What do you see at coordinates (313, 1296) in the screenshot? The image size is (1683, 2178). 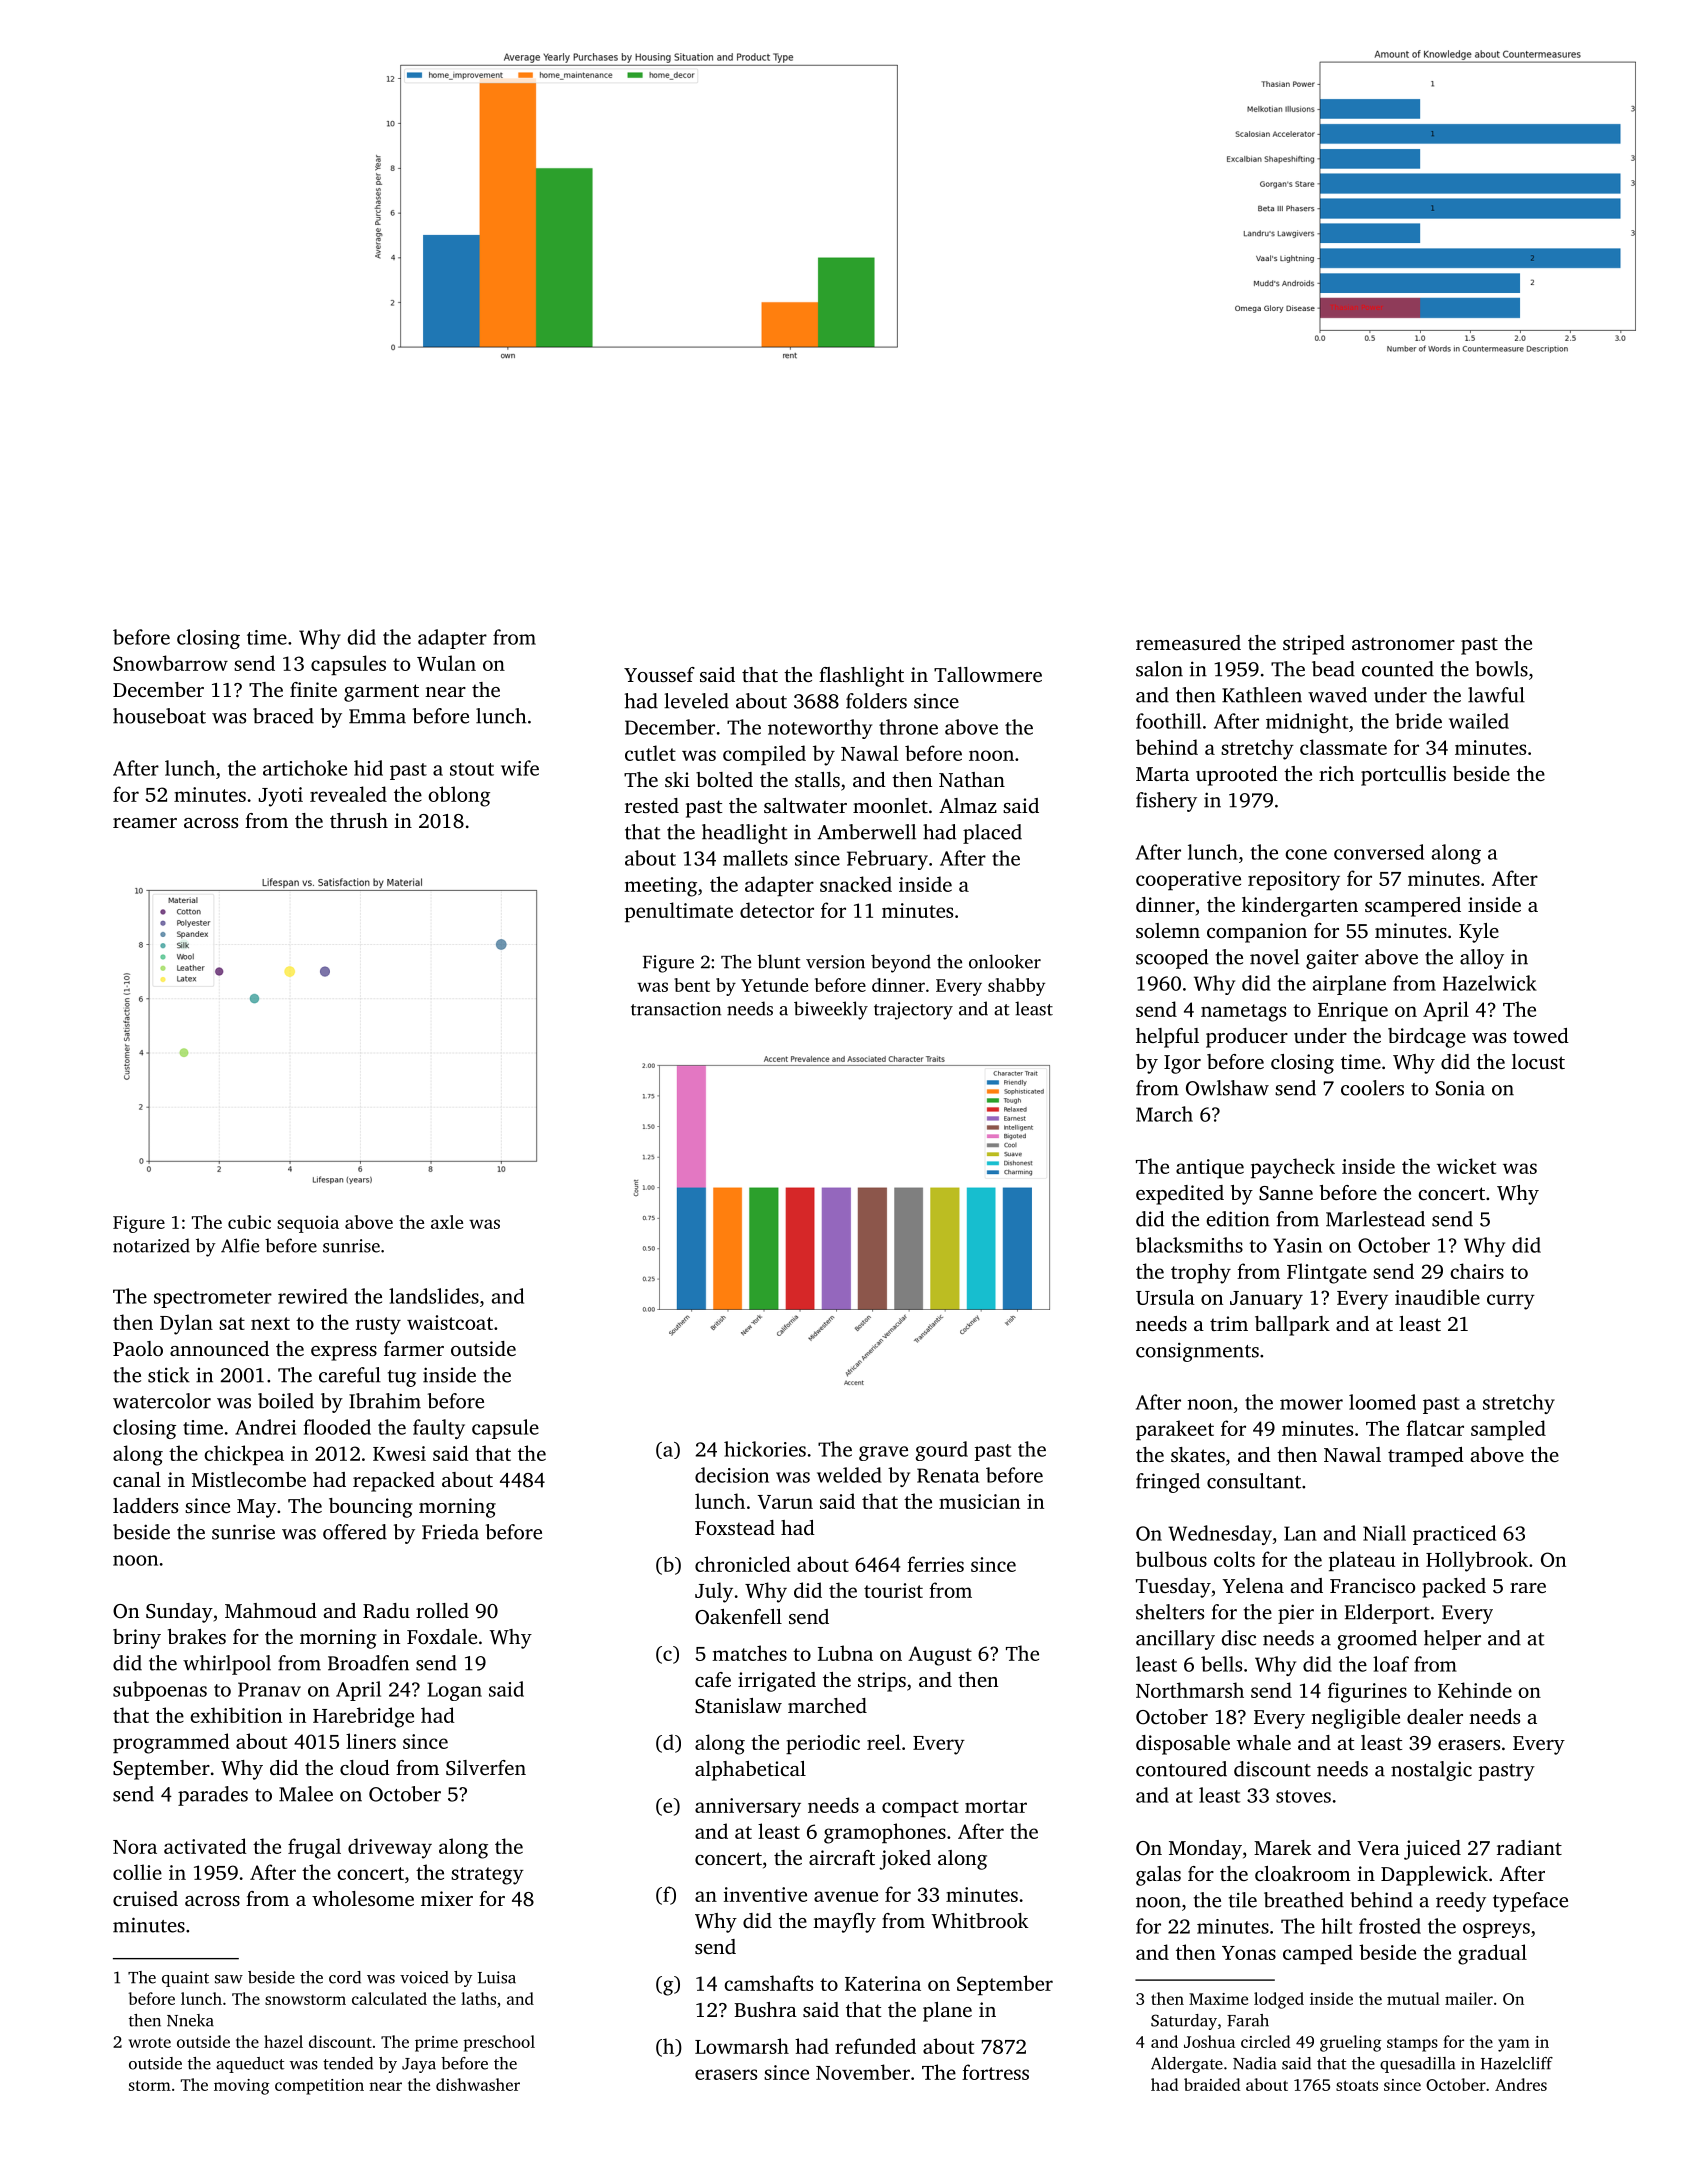 I see `rewired` at bounding box center [313, 1296].
